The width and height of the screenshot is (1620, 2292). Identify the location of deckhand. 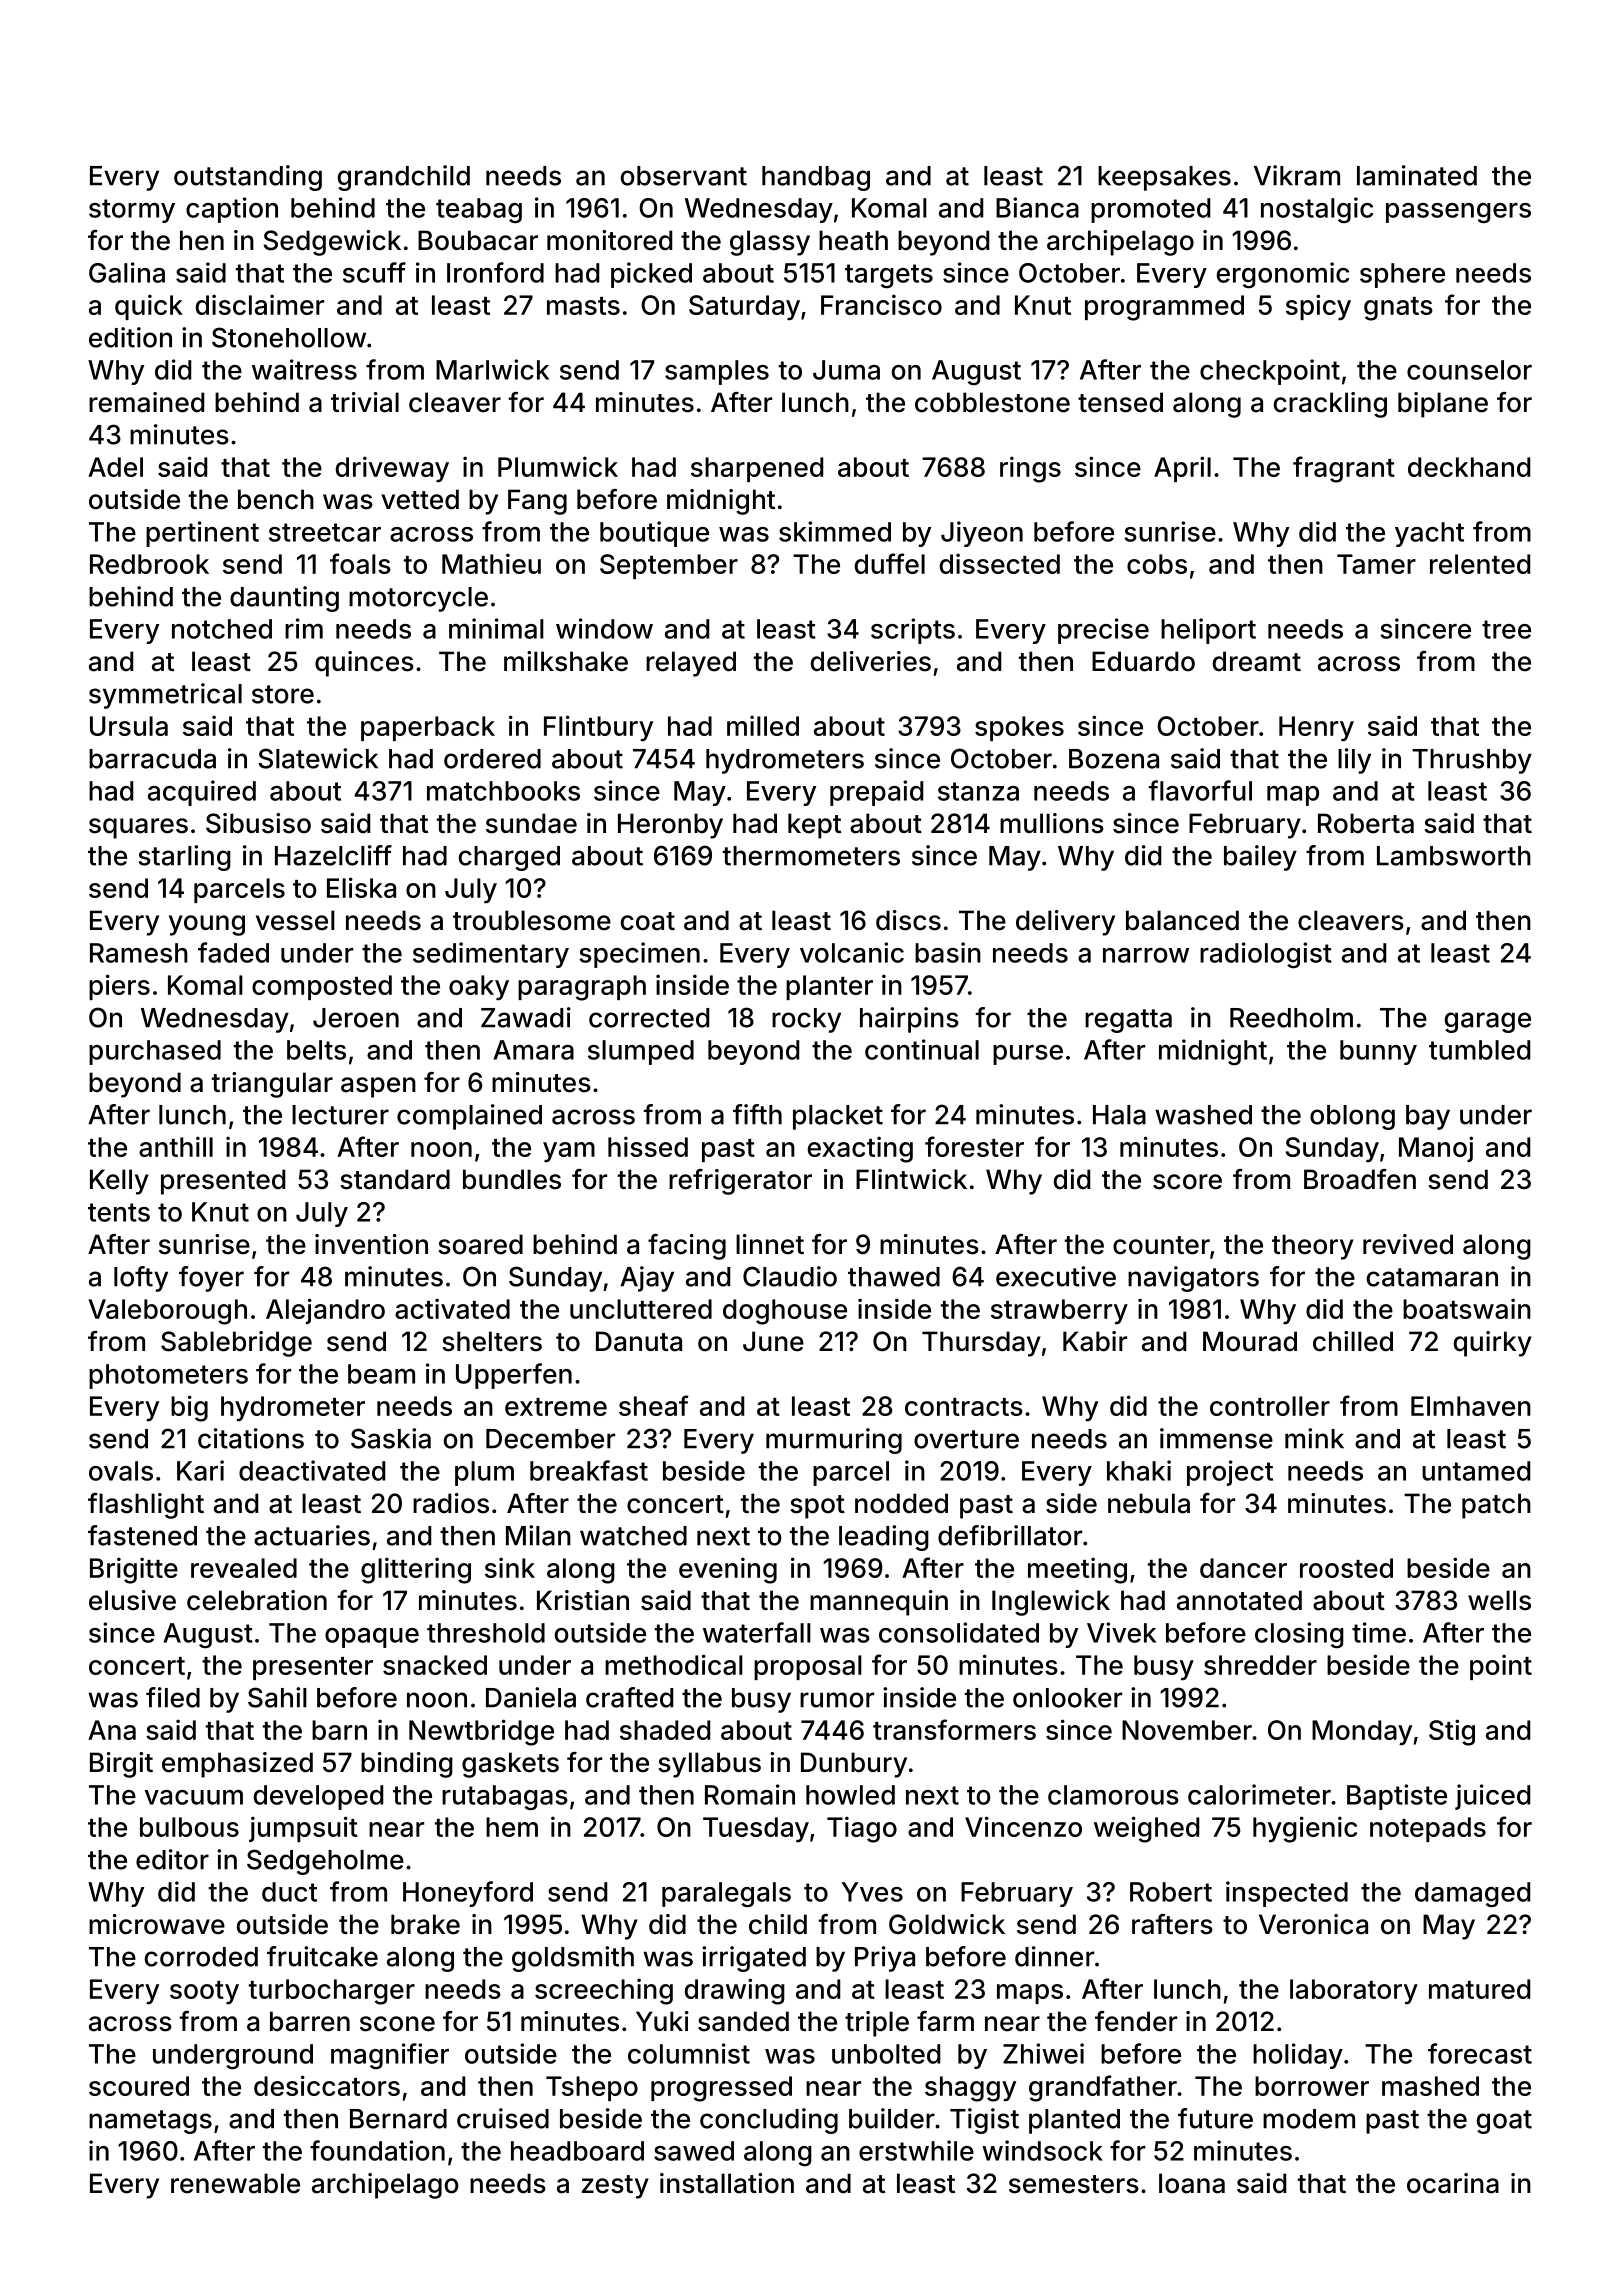
(1469, 467).
